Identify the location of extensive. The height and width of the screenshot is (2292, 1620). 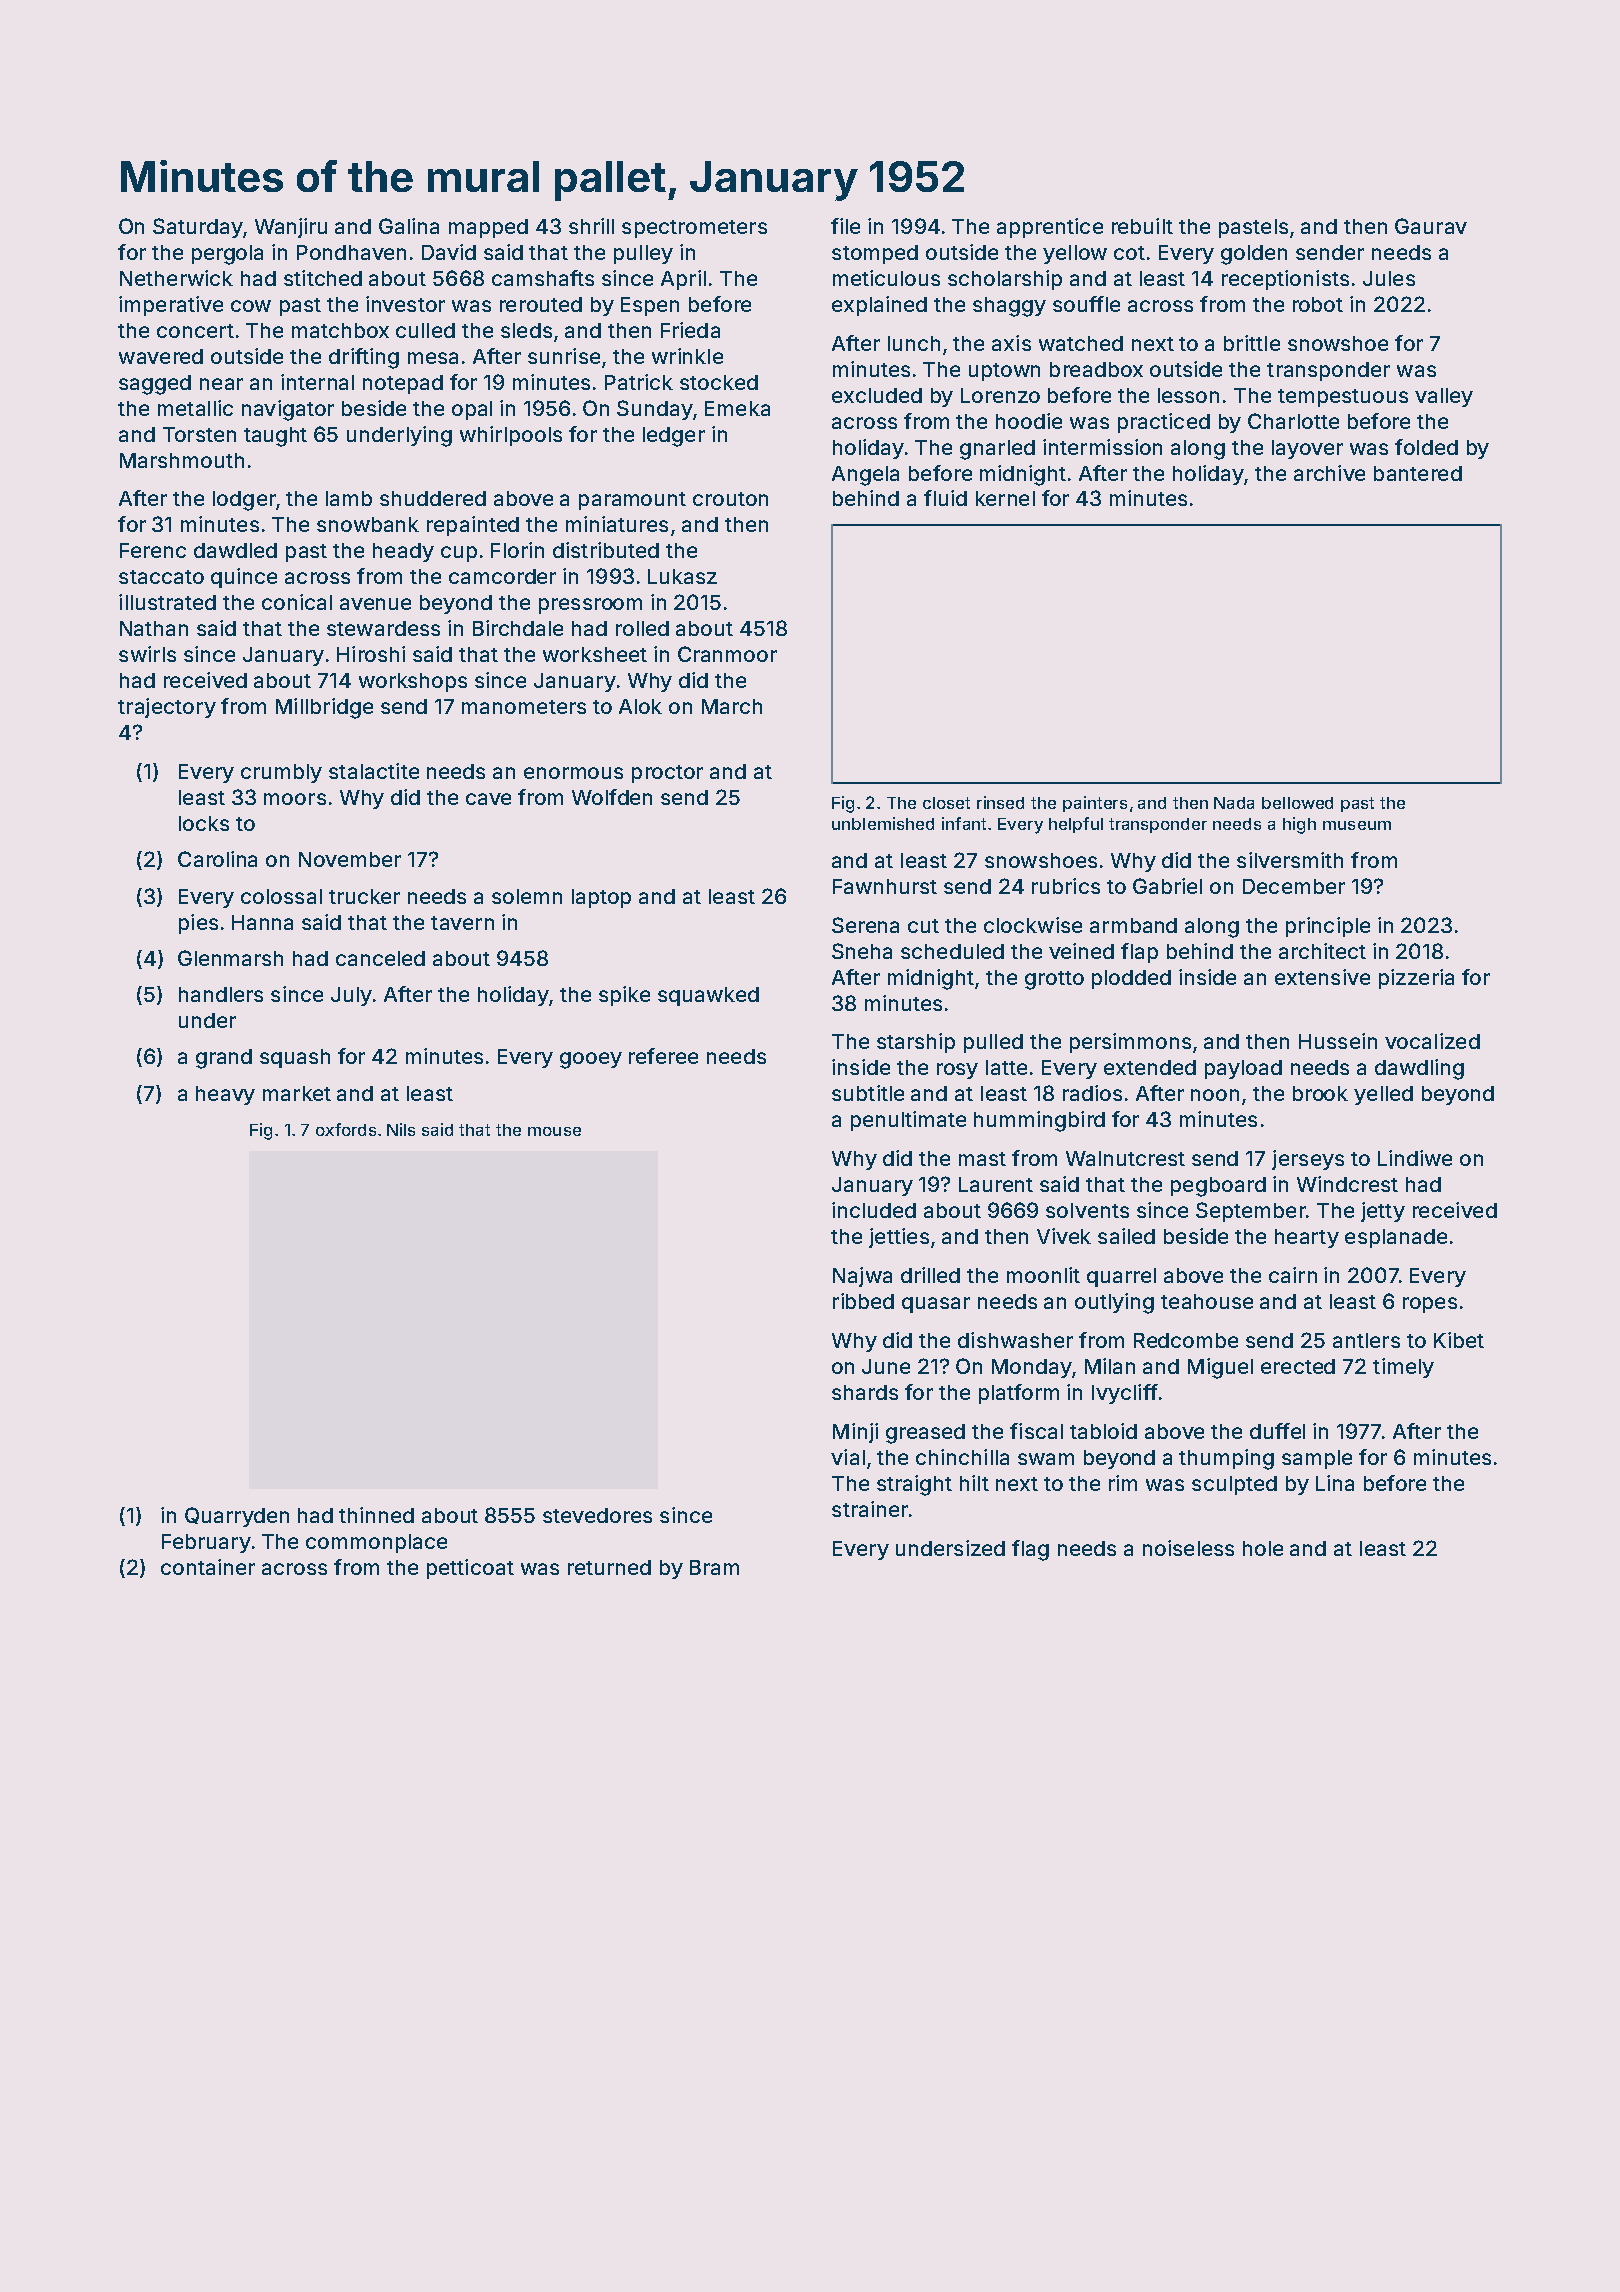
(1322, 977).
